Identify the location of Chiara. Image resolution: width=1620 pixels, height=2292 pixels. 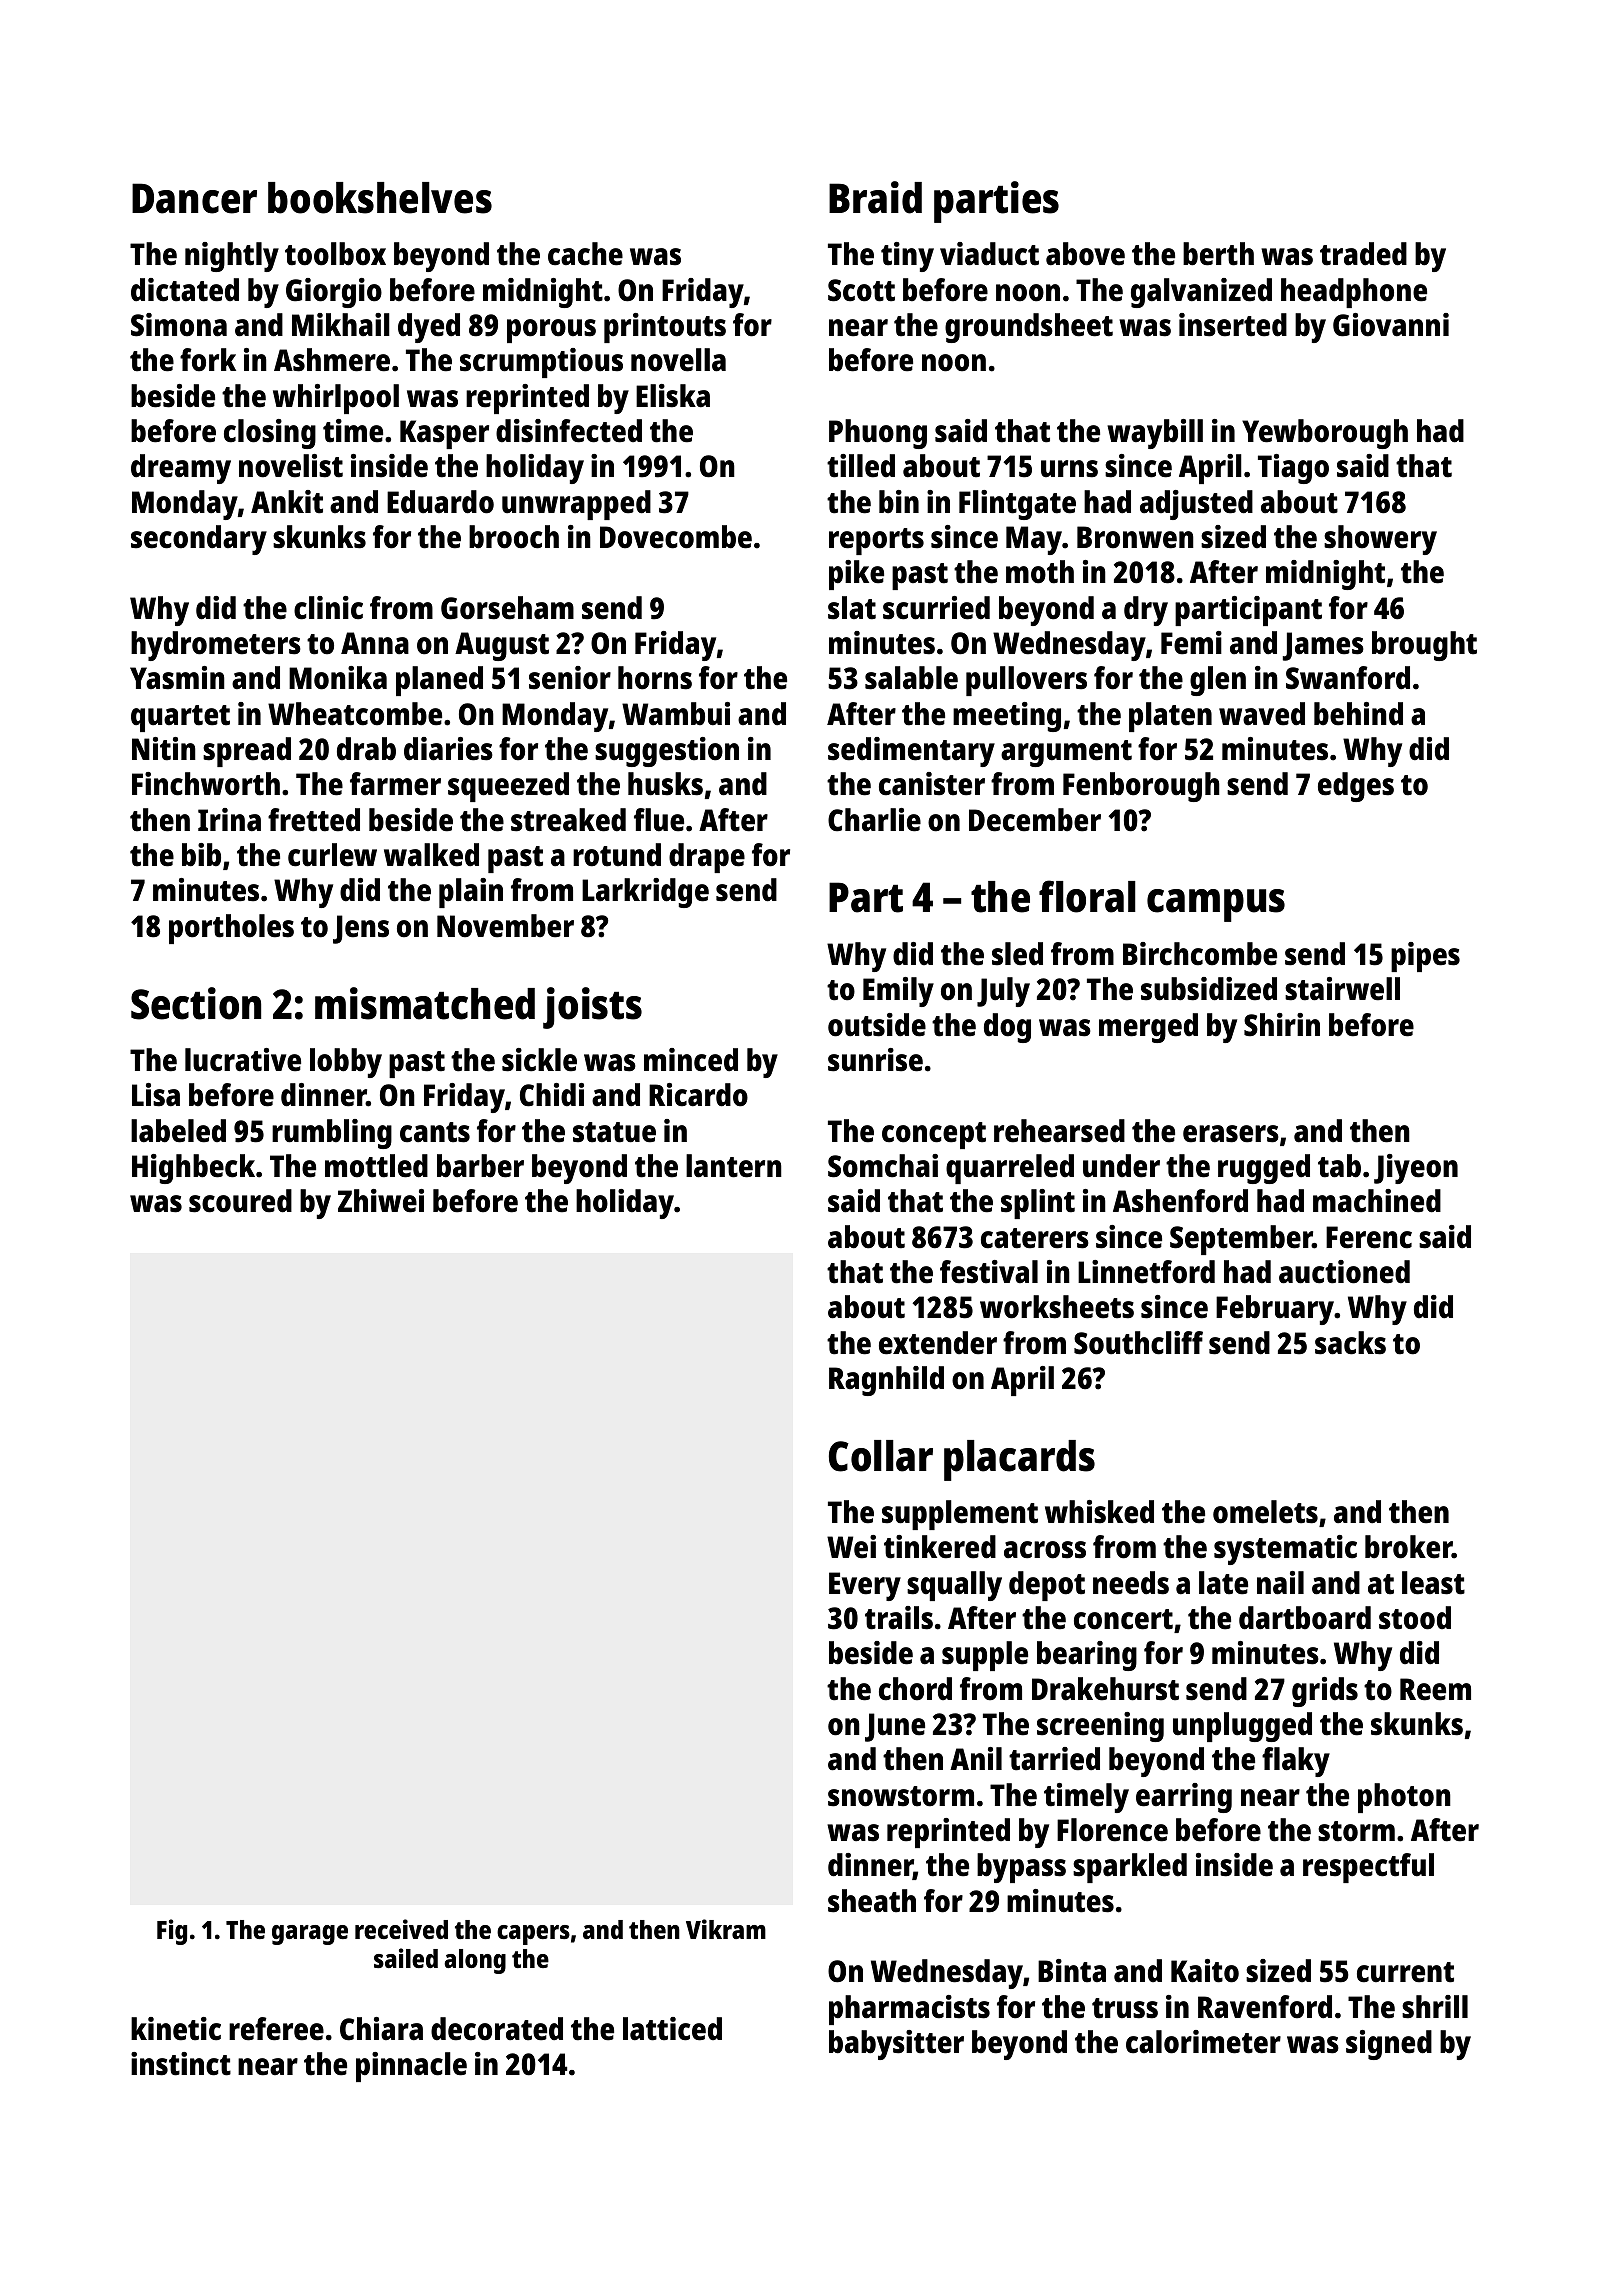
(381, 2029).
